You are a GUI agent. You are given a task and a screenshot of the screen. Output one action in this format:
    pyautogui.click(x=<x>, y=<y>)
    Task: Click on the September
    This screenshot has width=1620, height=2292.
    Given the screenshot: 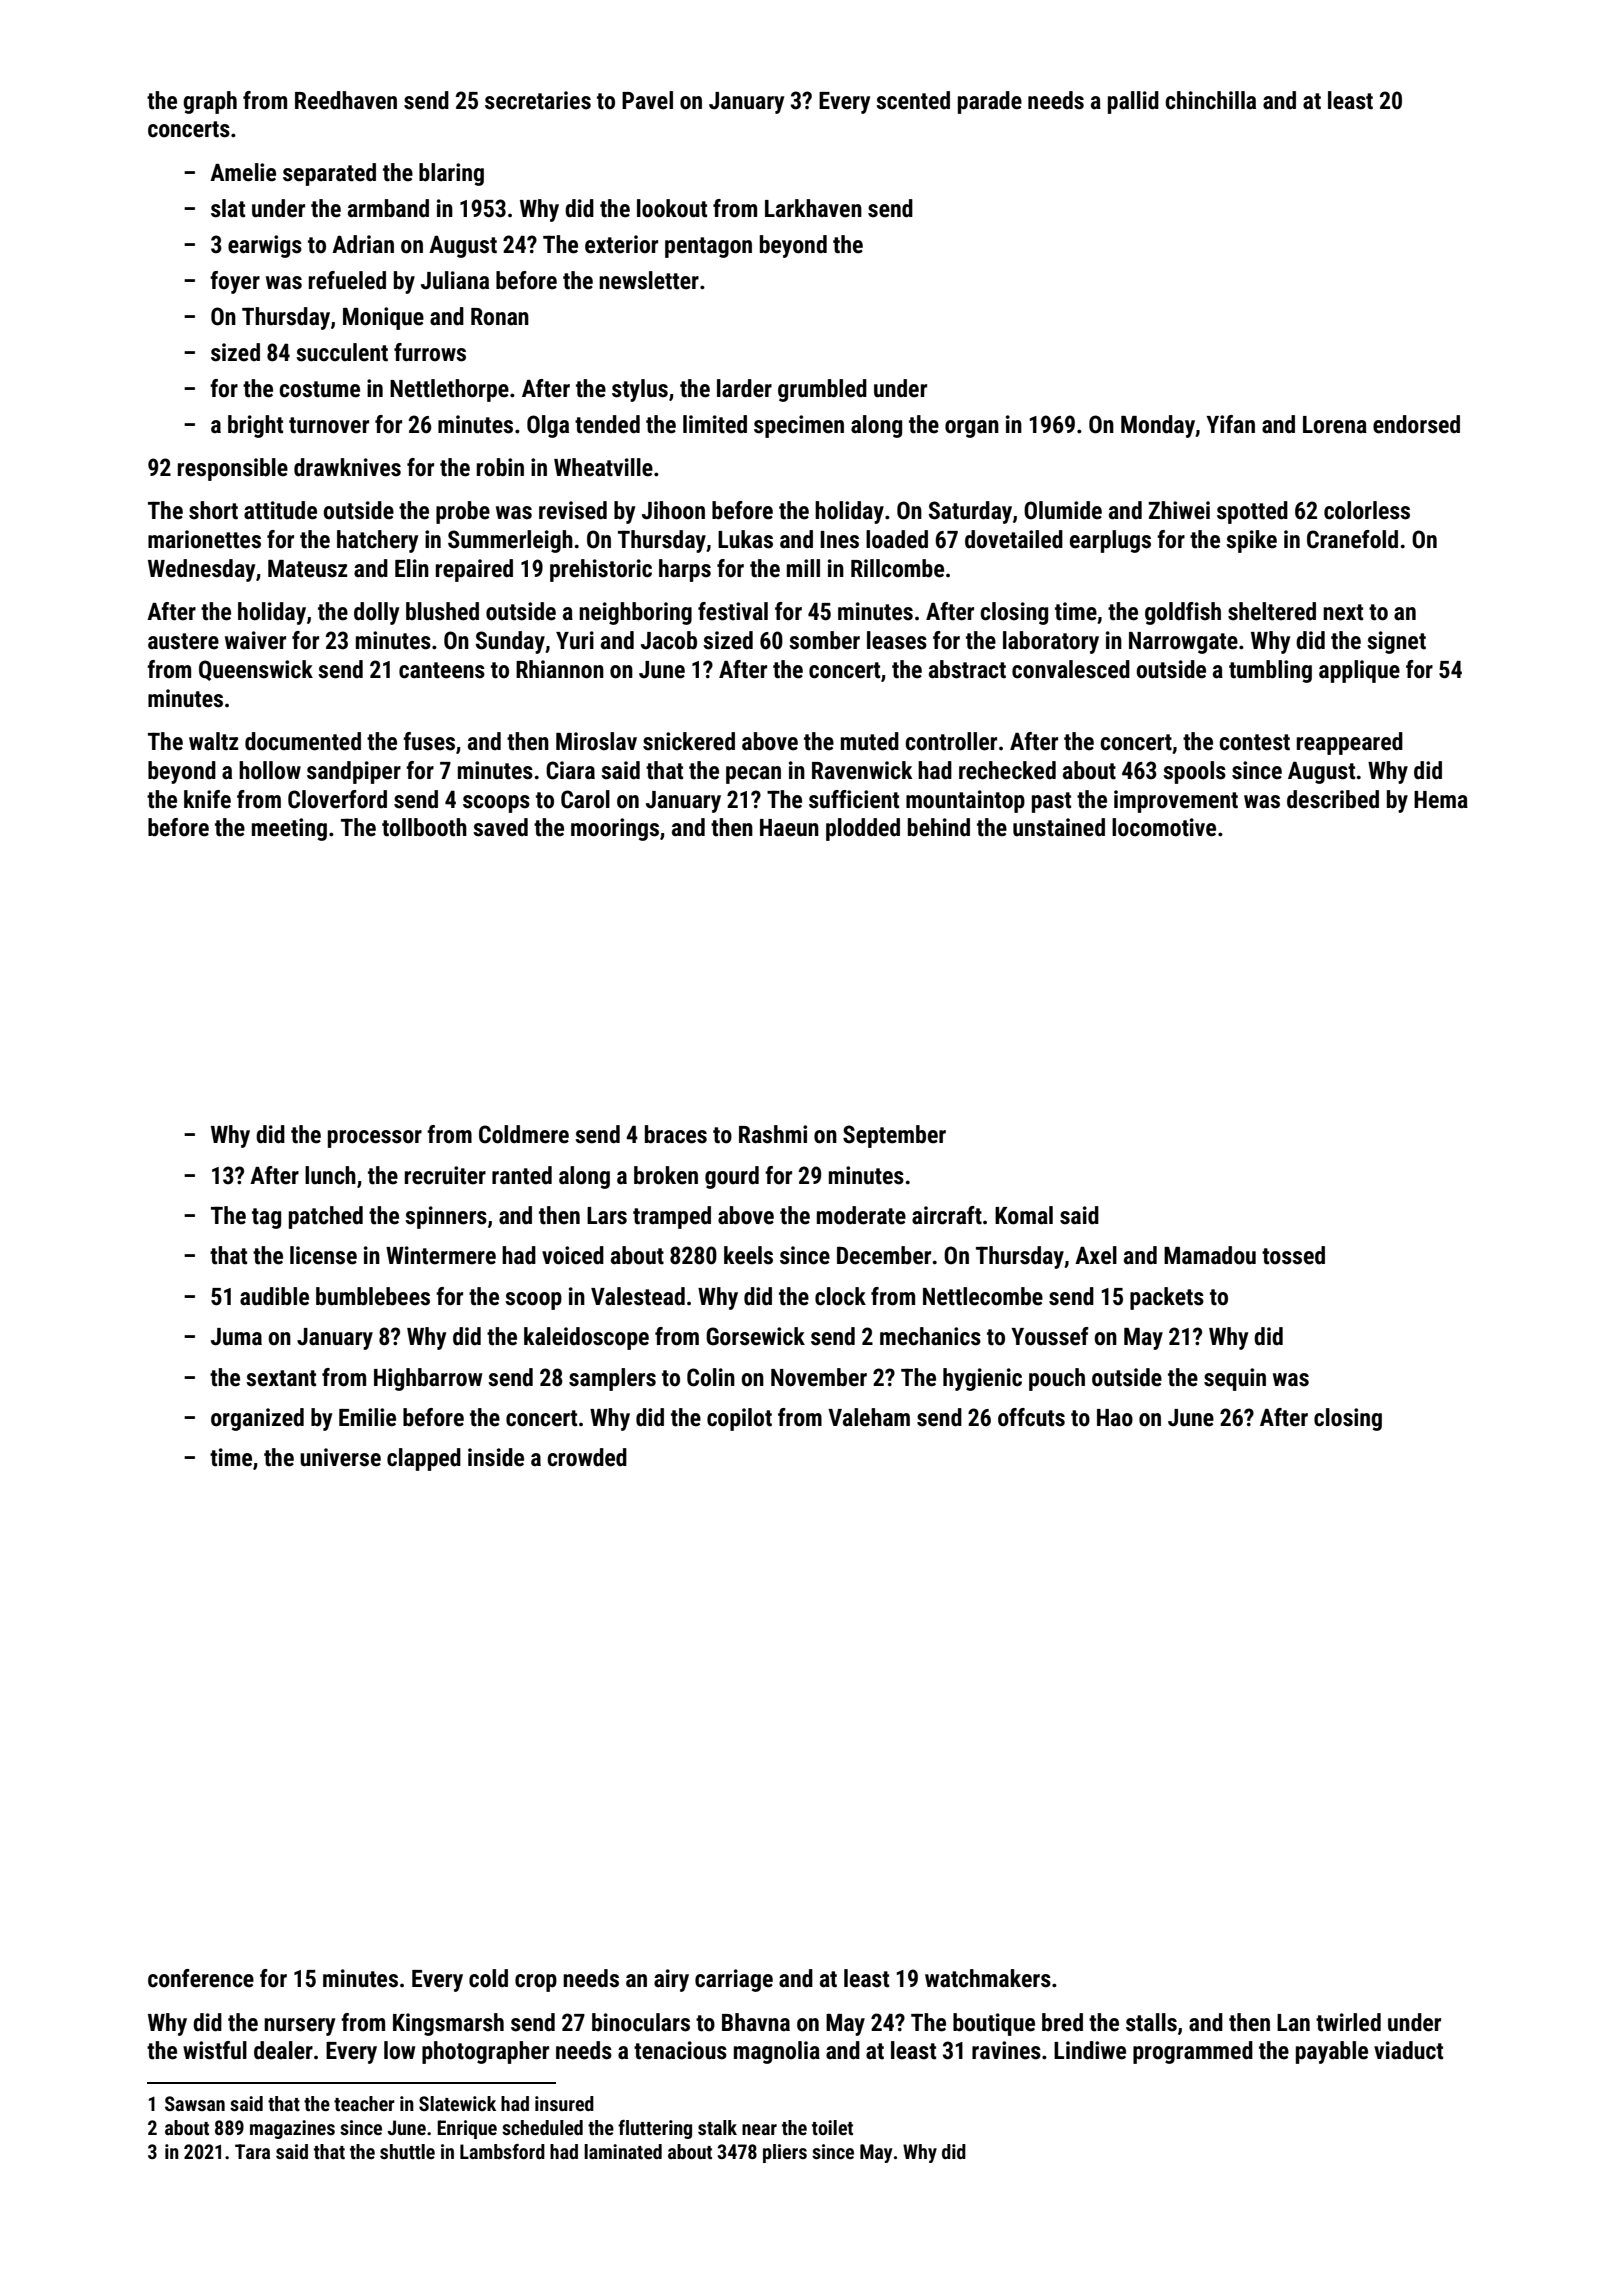 What is the action you would take?
    pyautogui.click(x=894, y=1136)
